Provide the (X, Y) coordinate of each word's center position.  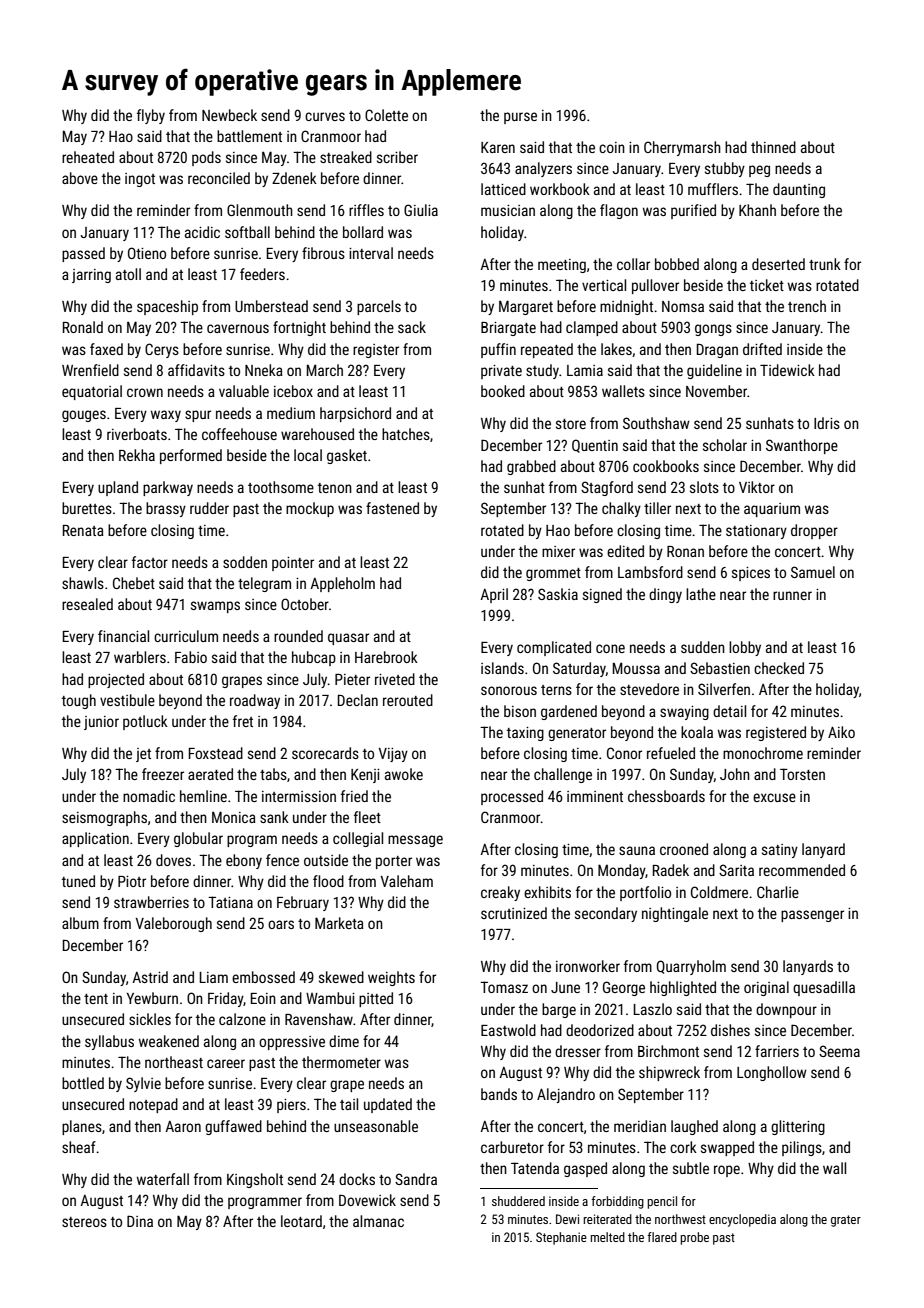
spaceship (167, 307)
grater (846, 1221)
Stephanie (561, 1238)
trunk (825, 264)
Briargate (508, 329)
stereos (84, 1222)
